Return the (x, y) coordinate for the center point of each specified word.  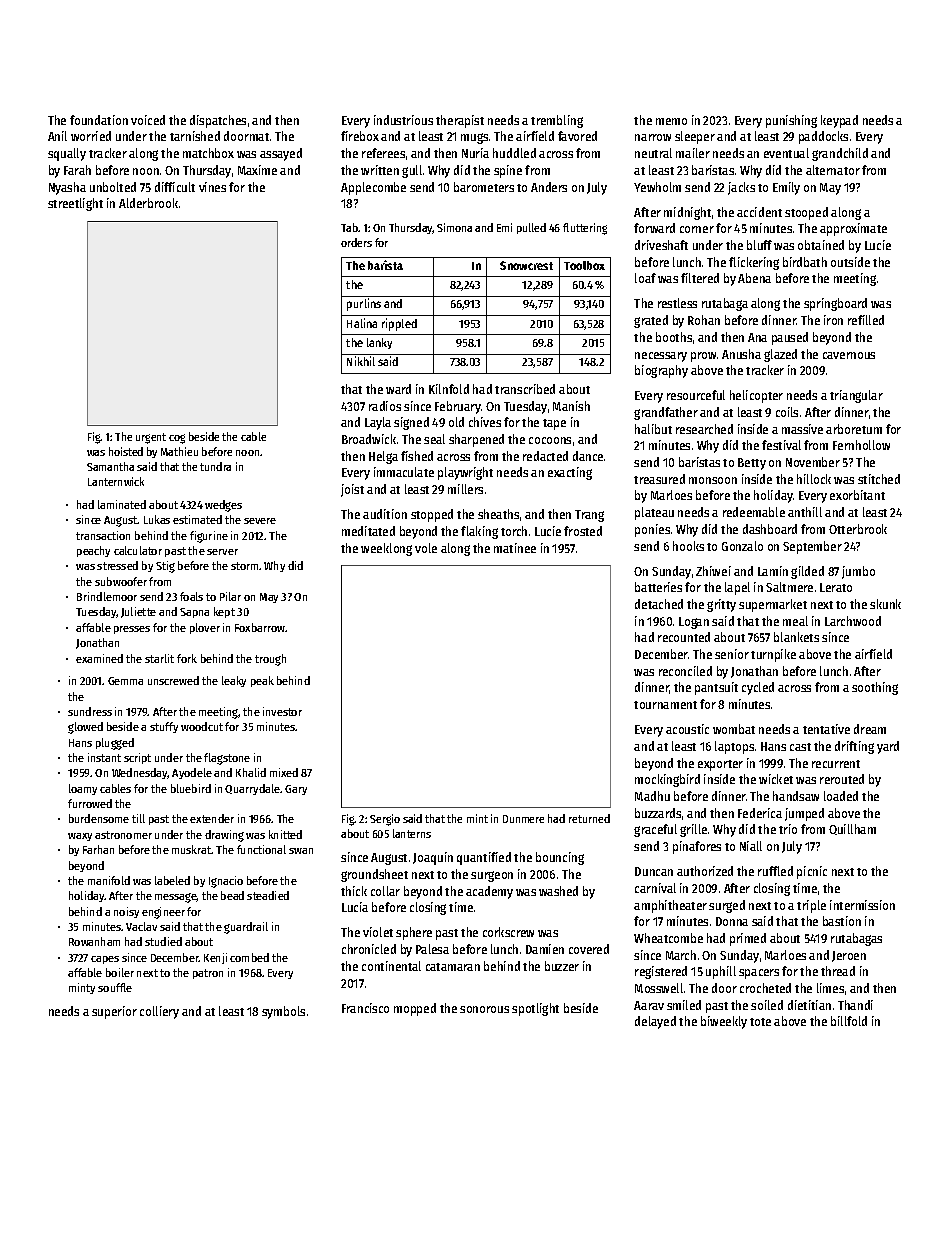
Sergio (385, 820)
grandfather (666, 413)
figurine (209, 537)
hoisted (126, 451)
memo (671, 121)
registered (661, 972)
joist (352, 490)
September (812, 547)
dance (588, 456)
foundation (99, 120)
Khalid (251, 772)
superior (114, 1012)
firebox (360, 136)
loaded (841, 796)
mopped (415, 1009)
